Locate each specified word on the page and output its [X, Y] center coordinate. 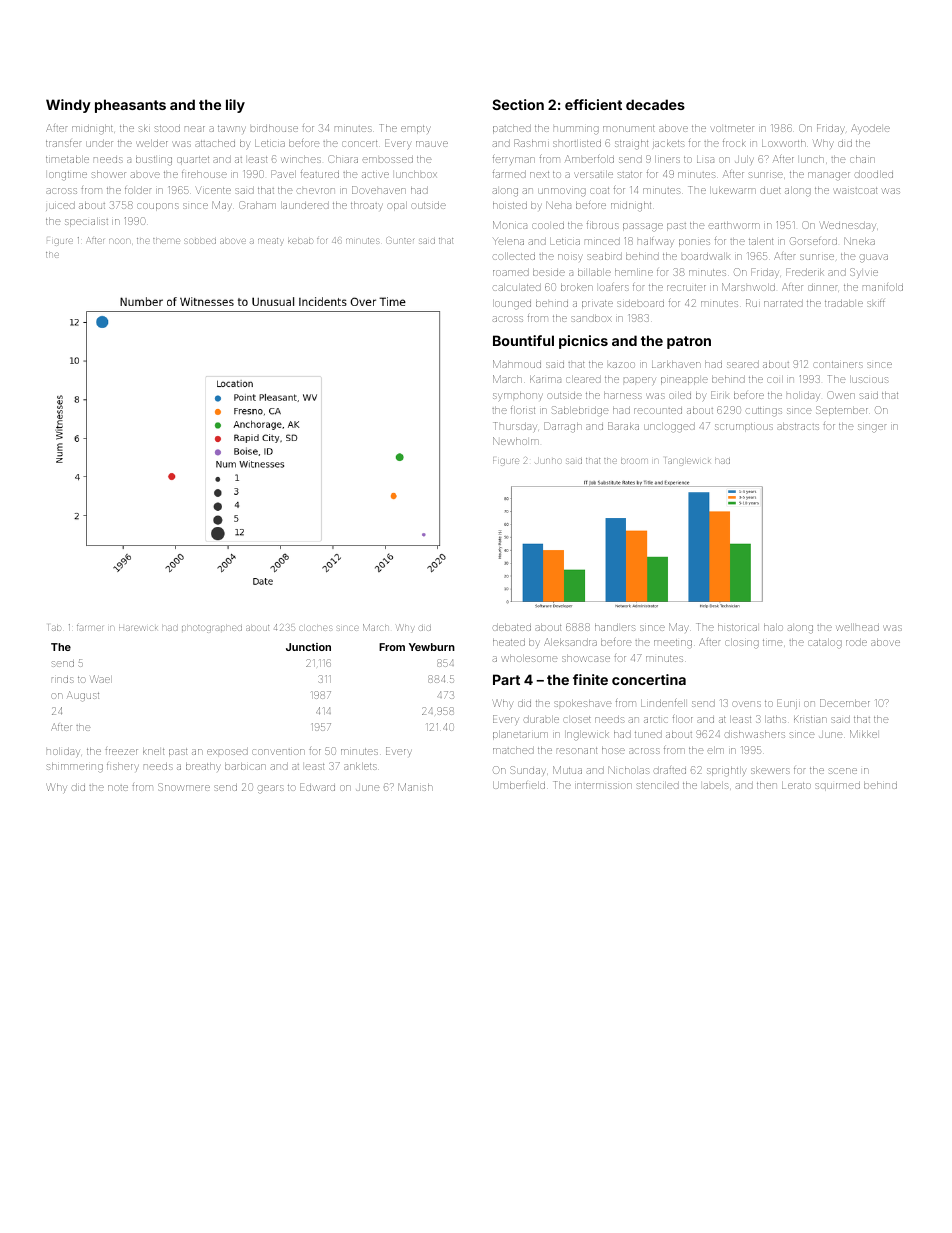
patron [689, 342]
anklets [360, 766]
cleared [583, 379]
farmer [90, 628]
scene [842, 771]
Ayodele [870, 129]
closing [742, 643]
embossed [388, 159]
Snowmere [184, 787]
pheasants [130, 106]
